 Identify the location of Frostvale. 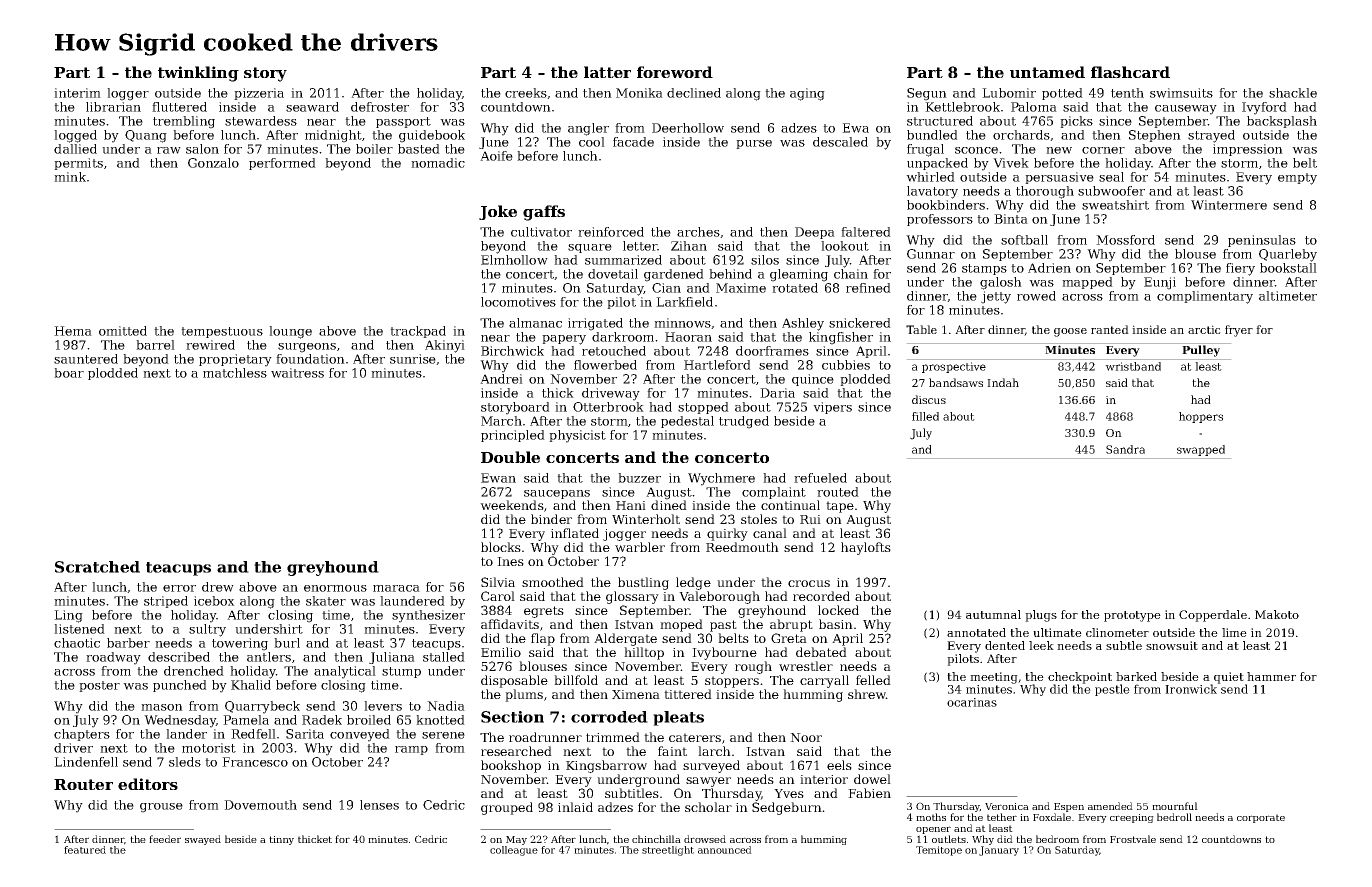
(1133, 839).
